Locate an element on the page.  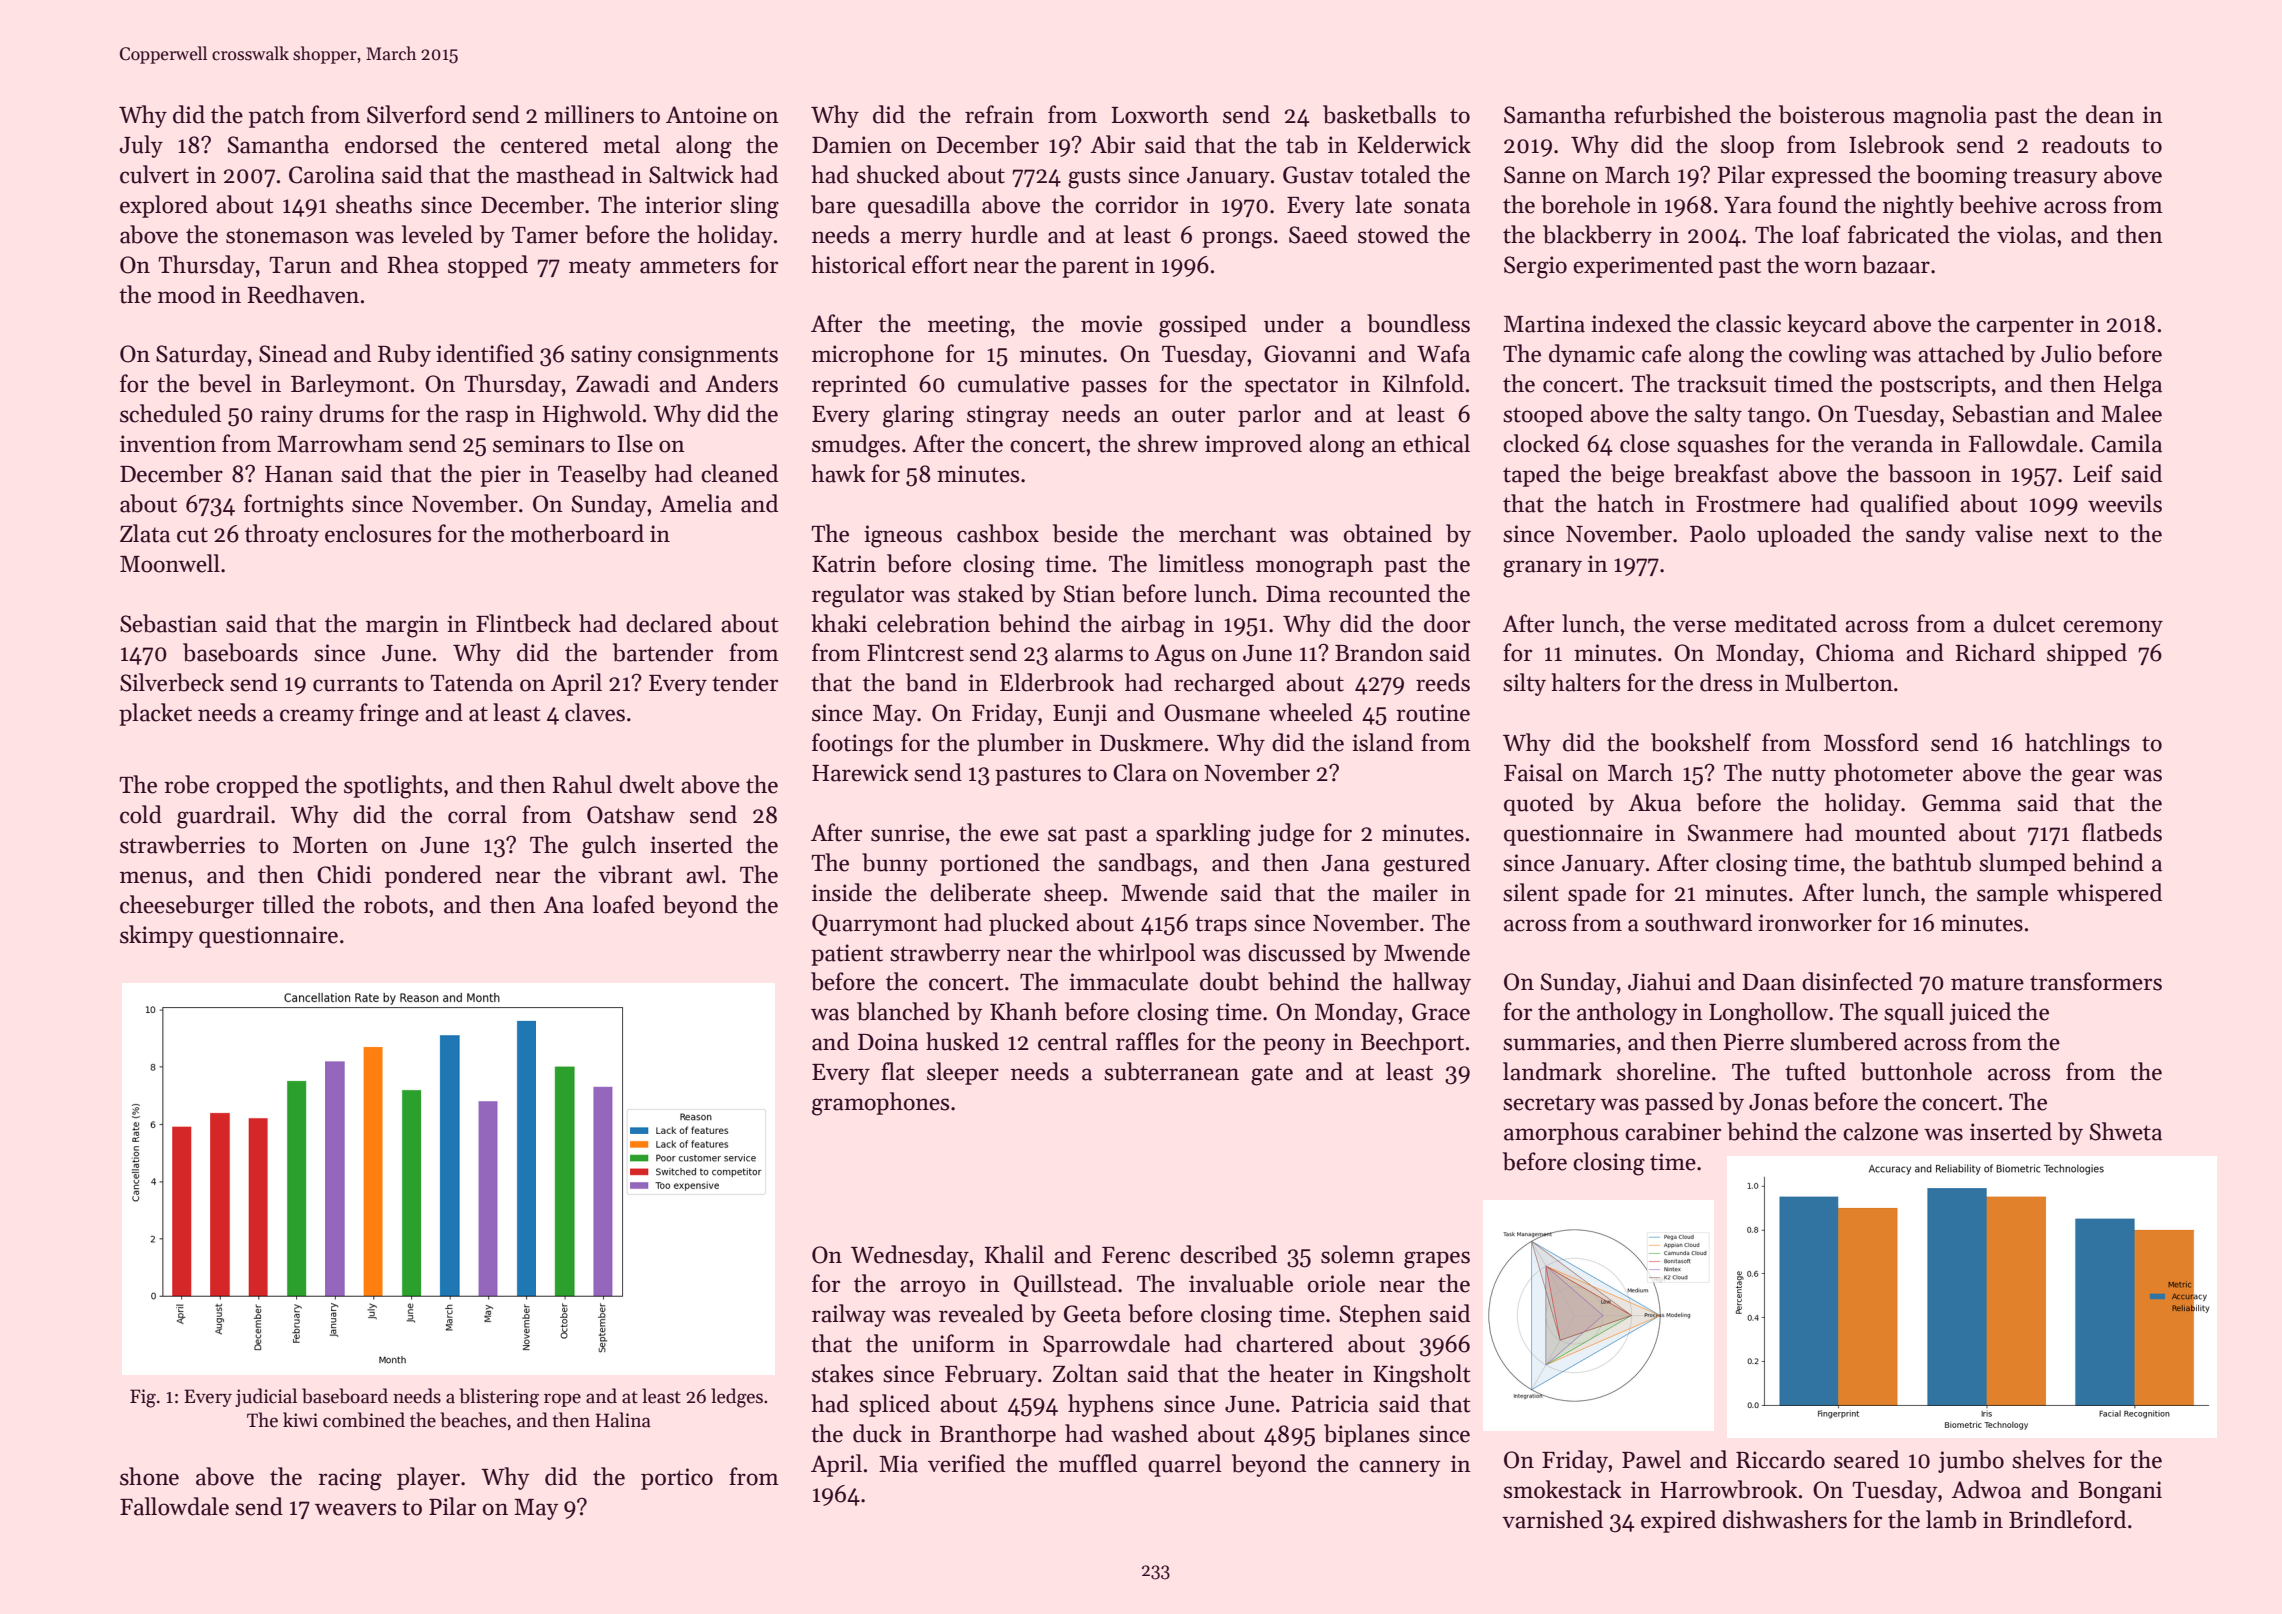
Shweta is located at coordinates (2126, 1131).
